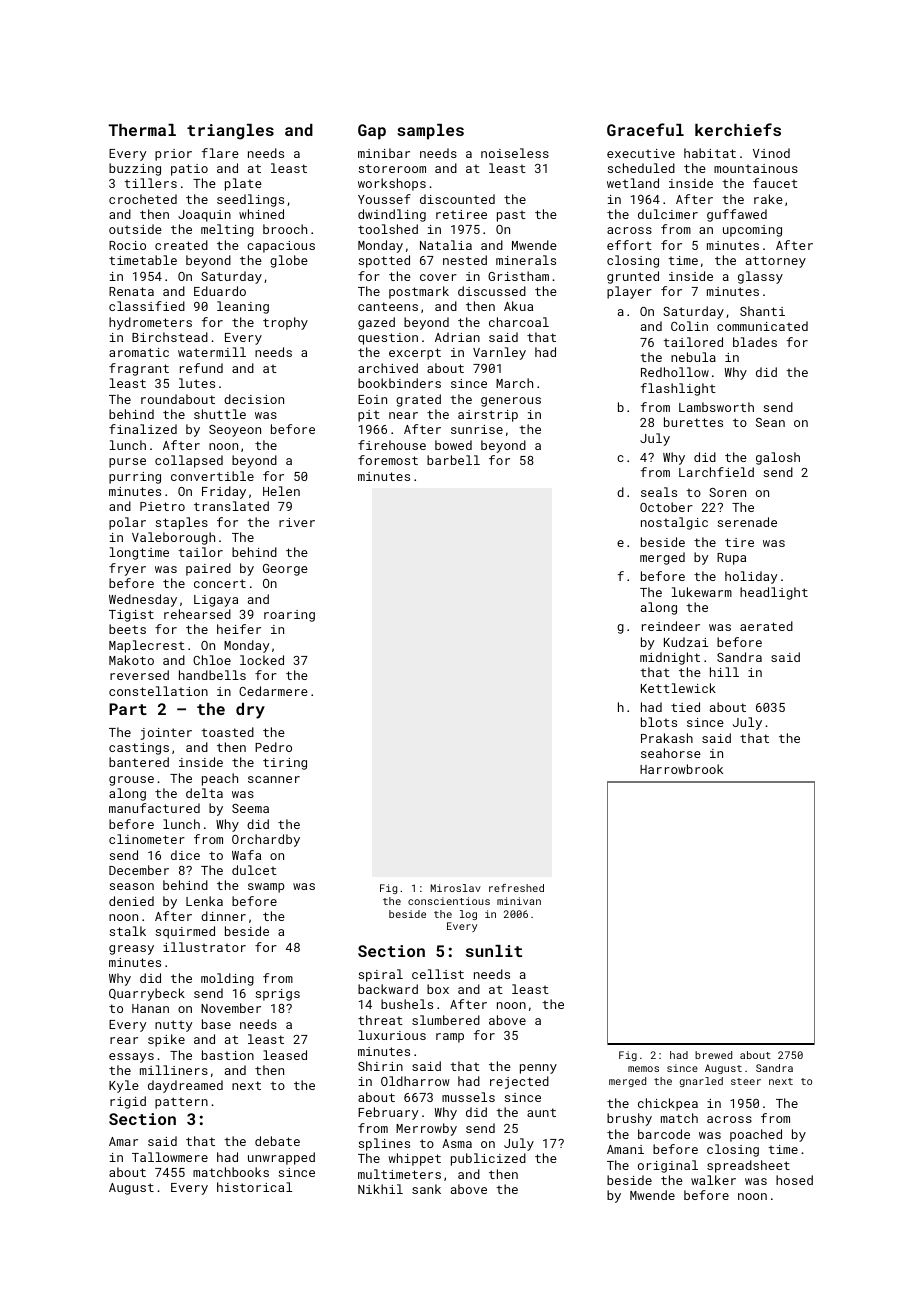  What do you see at coordinates (457, 337) in the screenshot?
I see `Adrian` at bounding box center [457, 337].
